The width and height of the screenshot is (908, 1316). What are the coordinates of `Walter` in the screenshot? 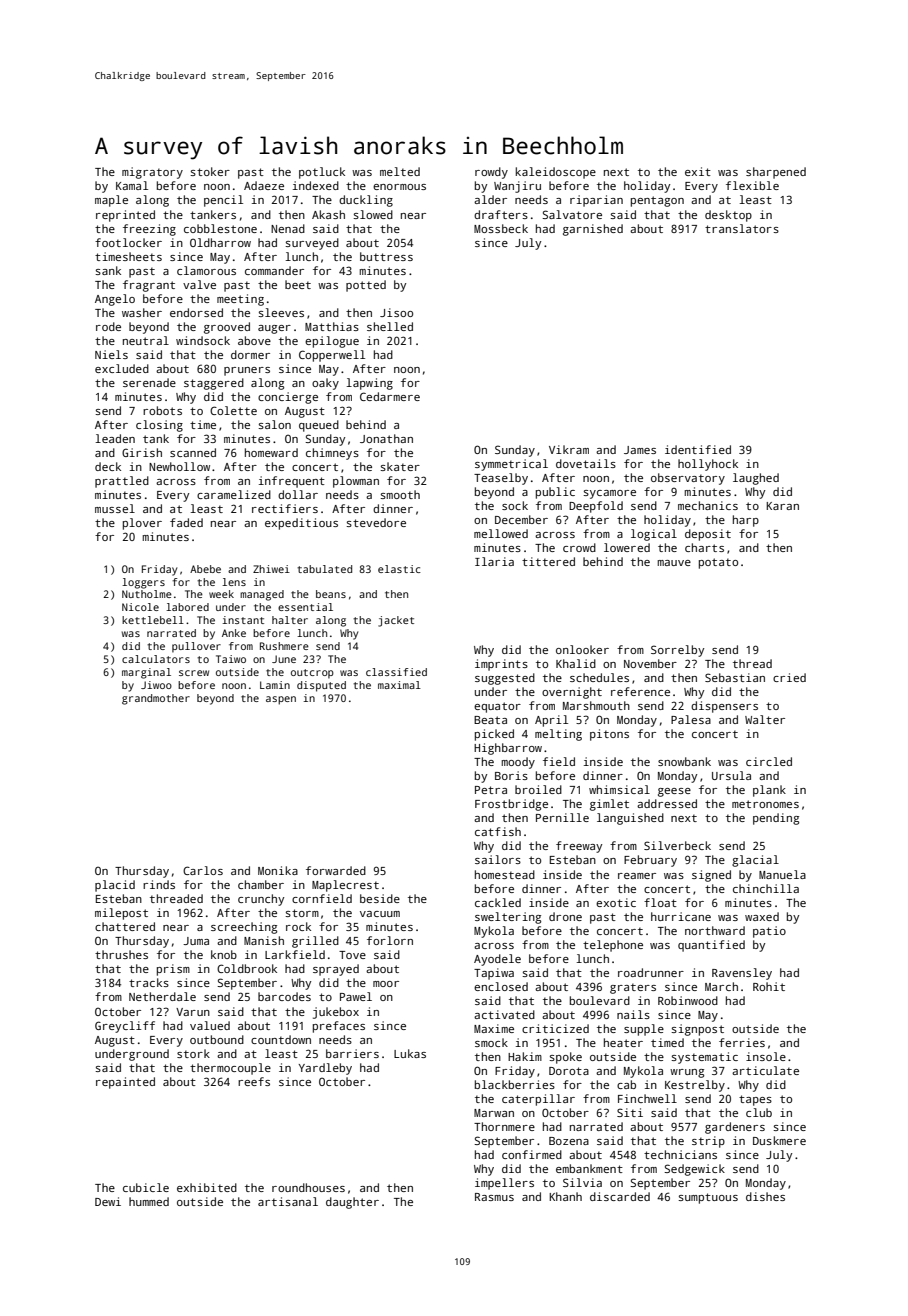 It's located at (765, 719).
